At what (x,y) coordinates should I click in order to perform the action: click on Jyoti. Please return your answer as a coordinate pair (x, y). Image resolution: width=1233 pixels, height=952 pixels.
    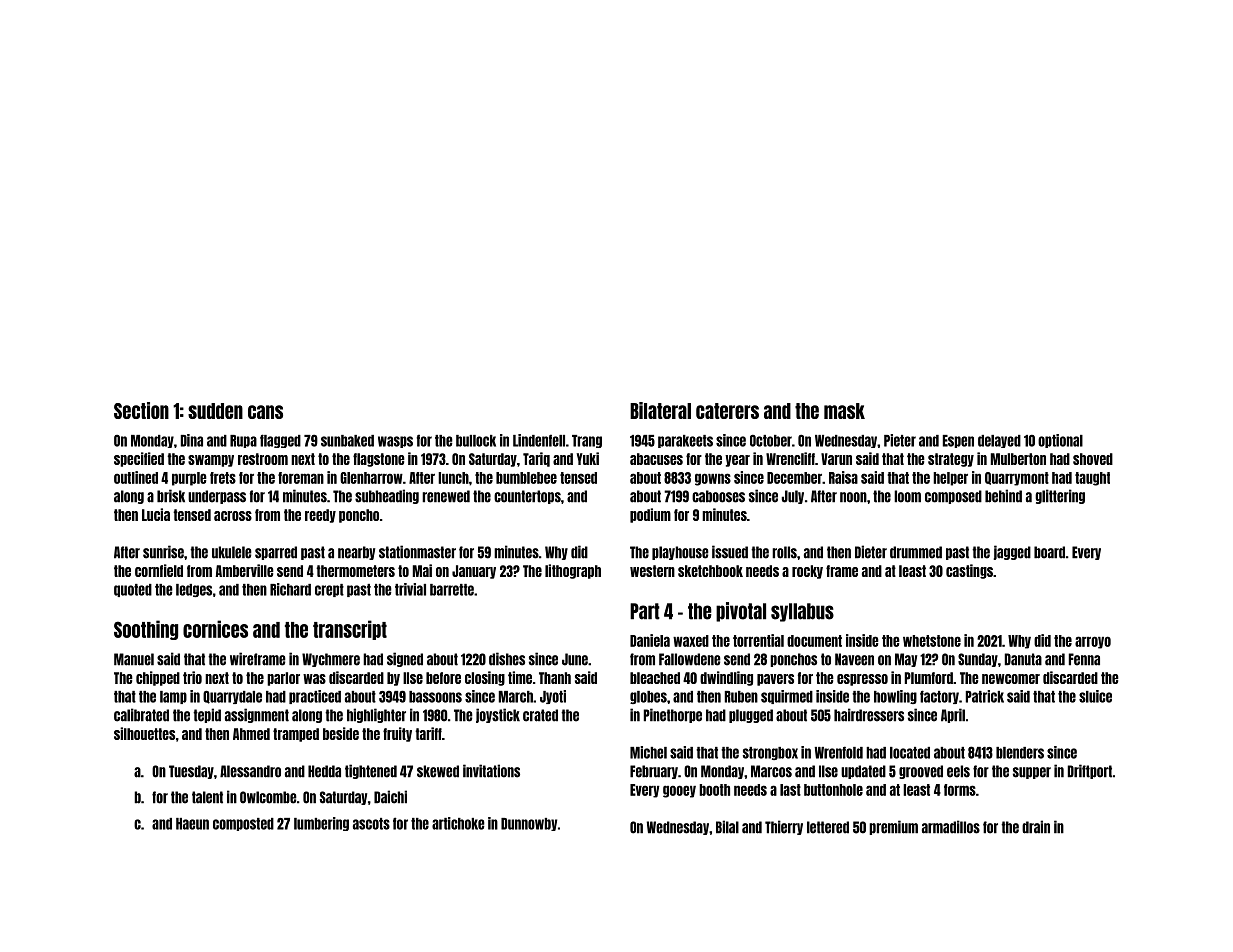
    Looking at the image, I should click on (553, 697).
